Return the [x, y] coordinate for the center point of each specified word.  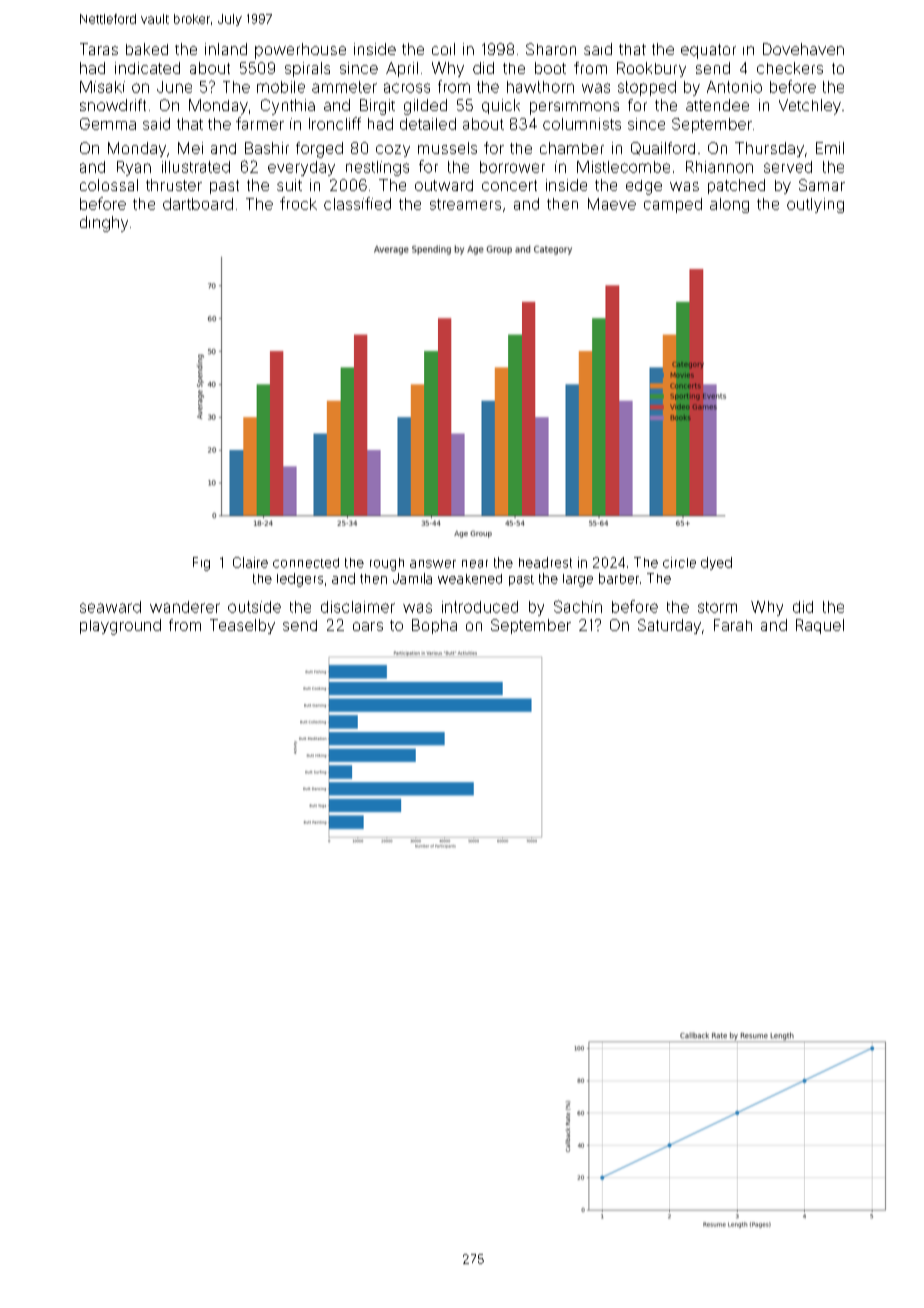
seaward [110, 607]
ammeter [344, 87]
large [578, 580]
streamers [465, 204]
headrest [545, 562]
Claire [250, 562]
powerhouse [300, 51]
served [788, 167]
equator [708, 51]
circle [679, 562]
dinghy [104, 224]
